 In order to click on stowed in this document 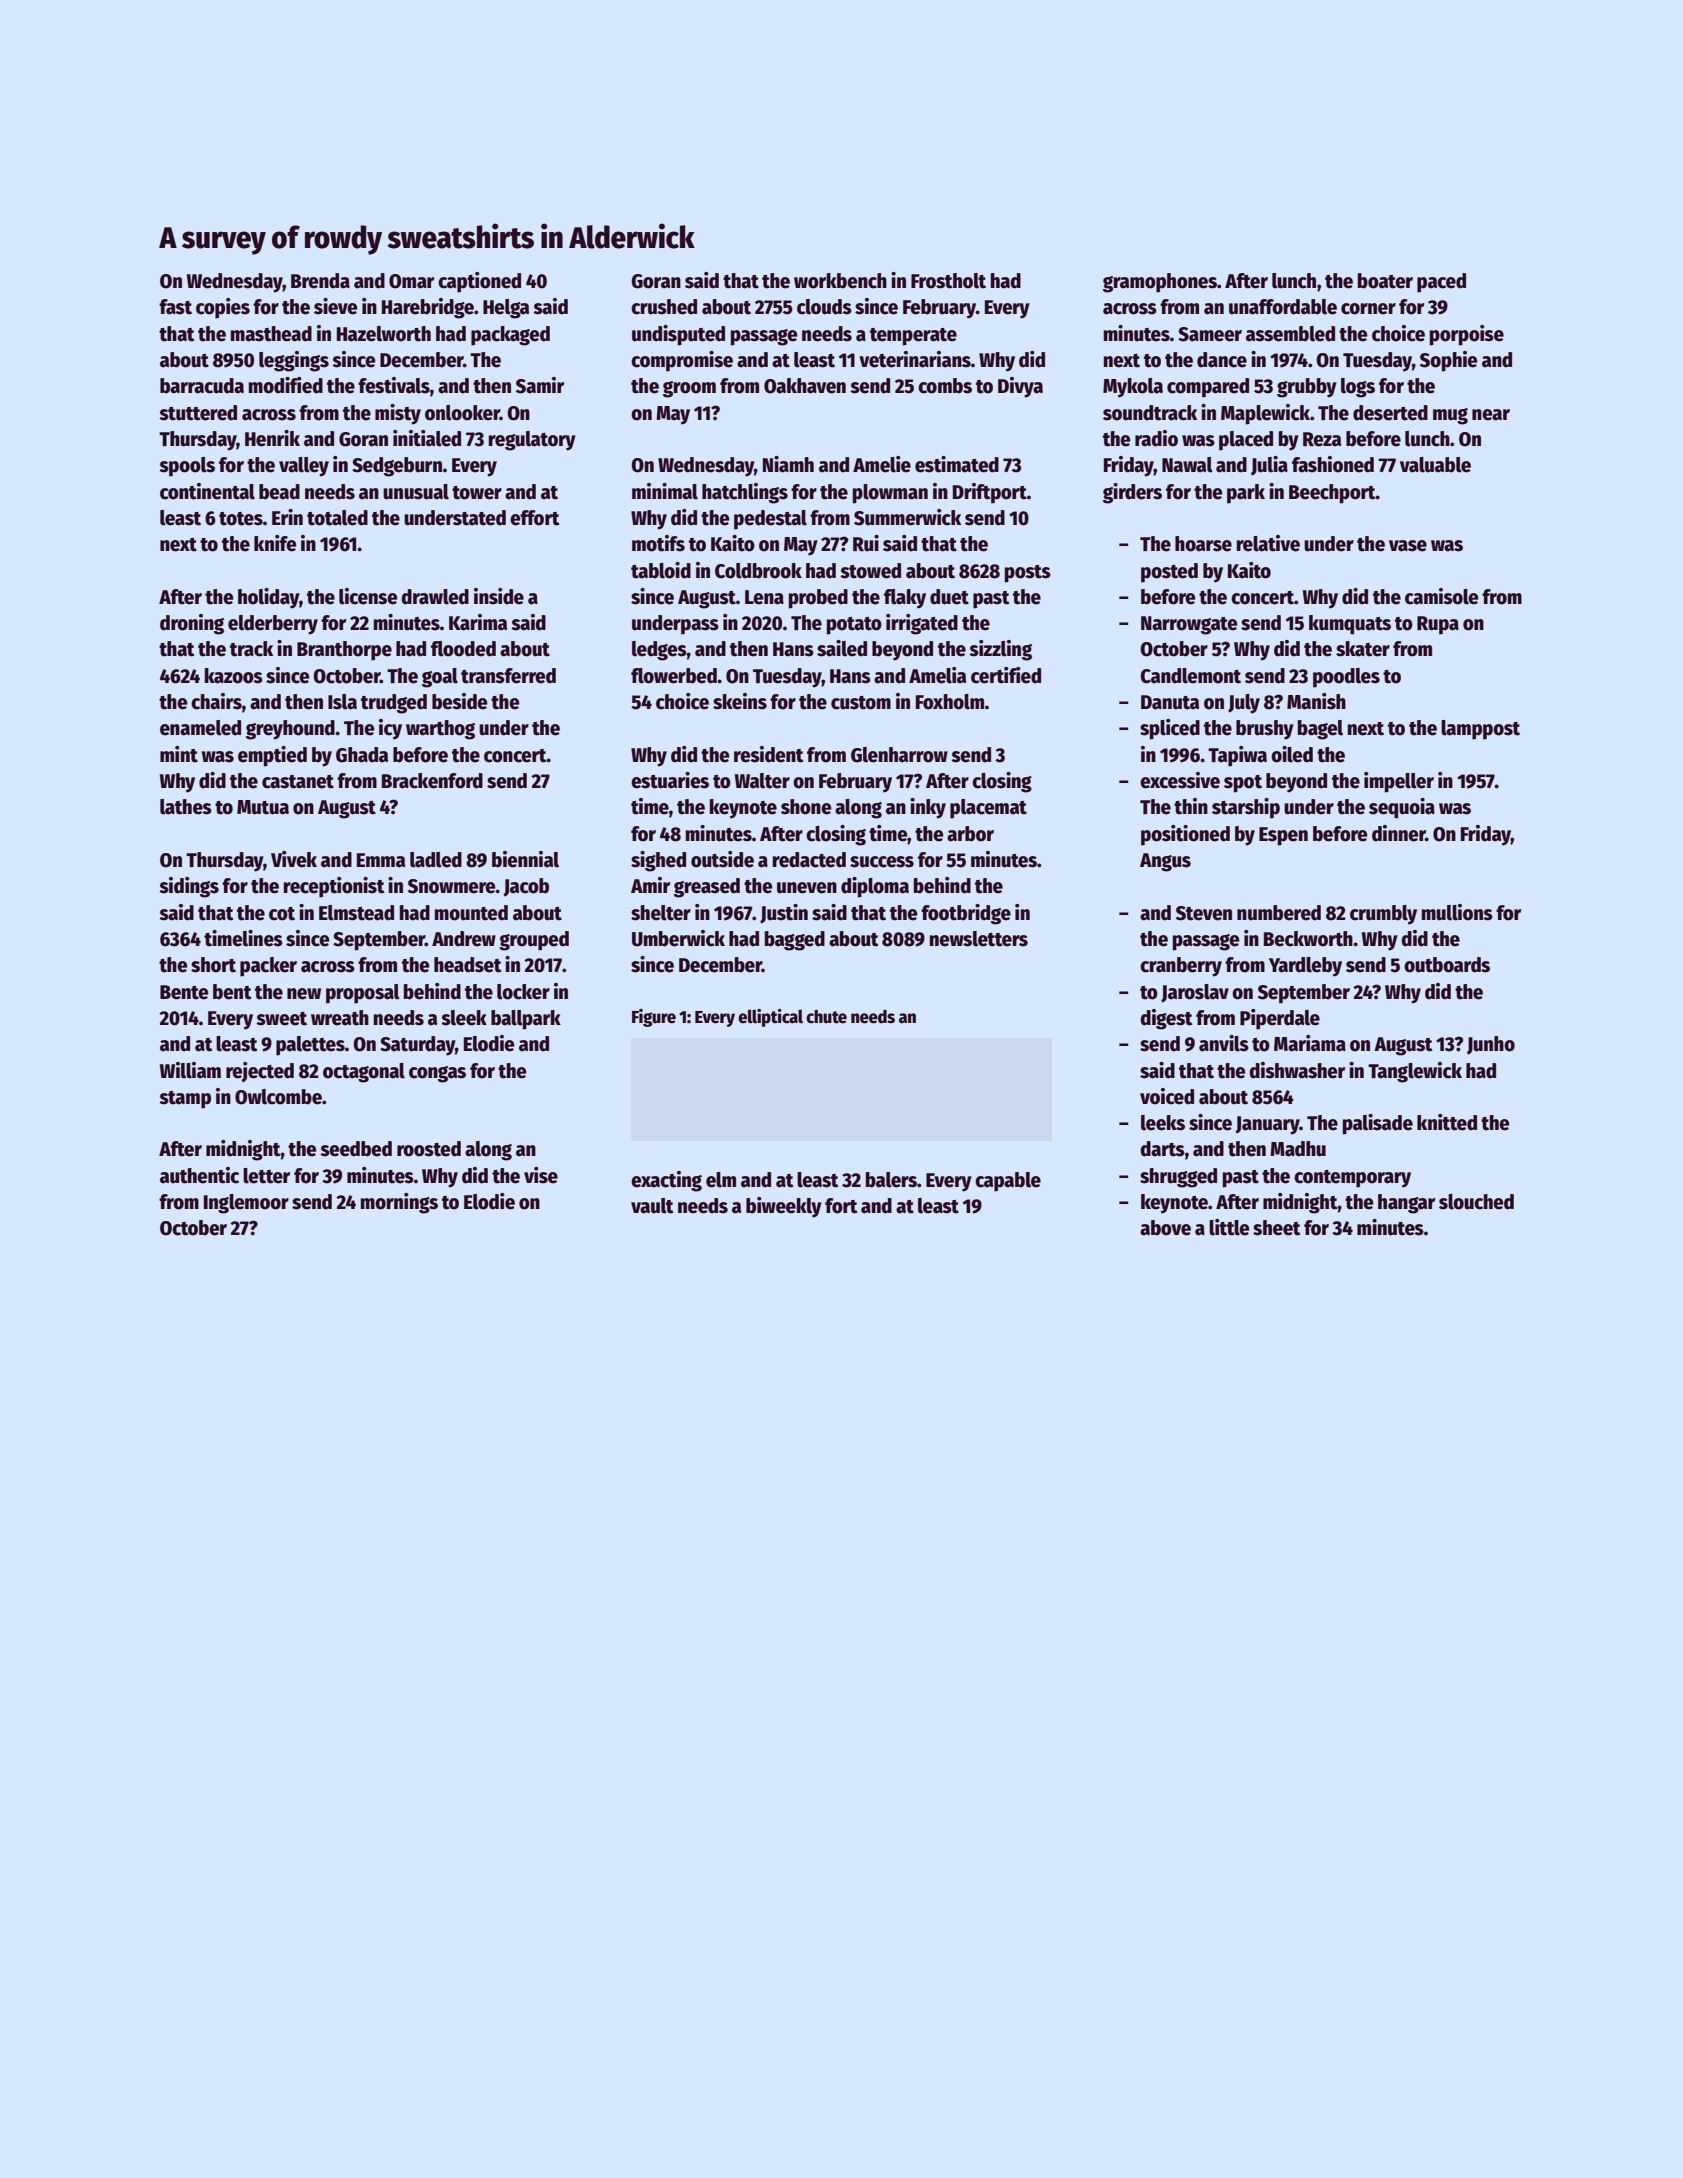, I will do `click(870, 571)`.
